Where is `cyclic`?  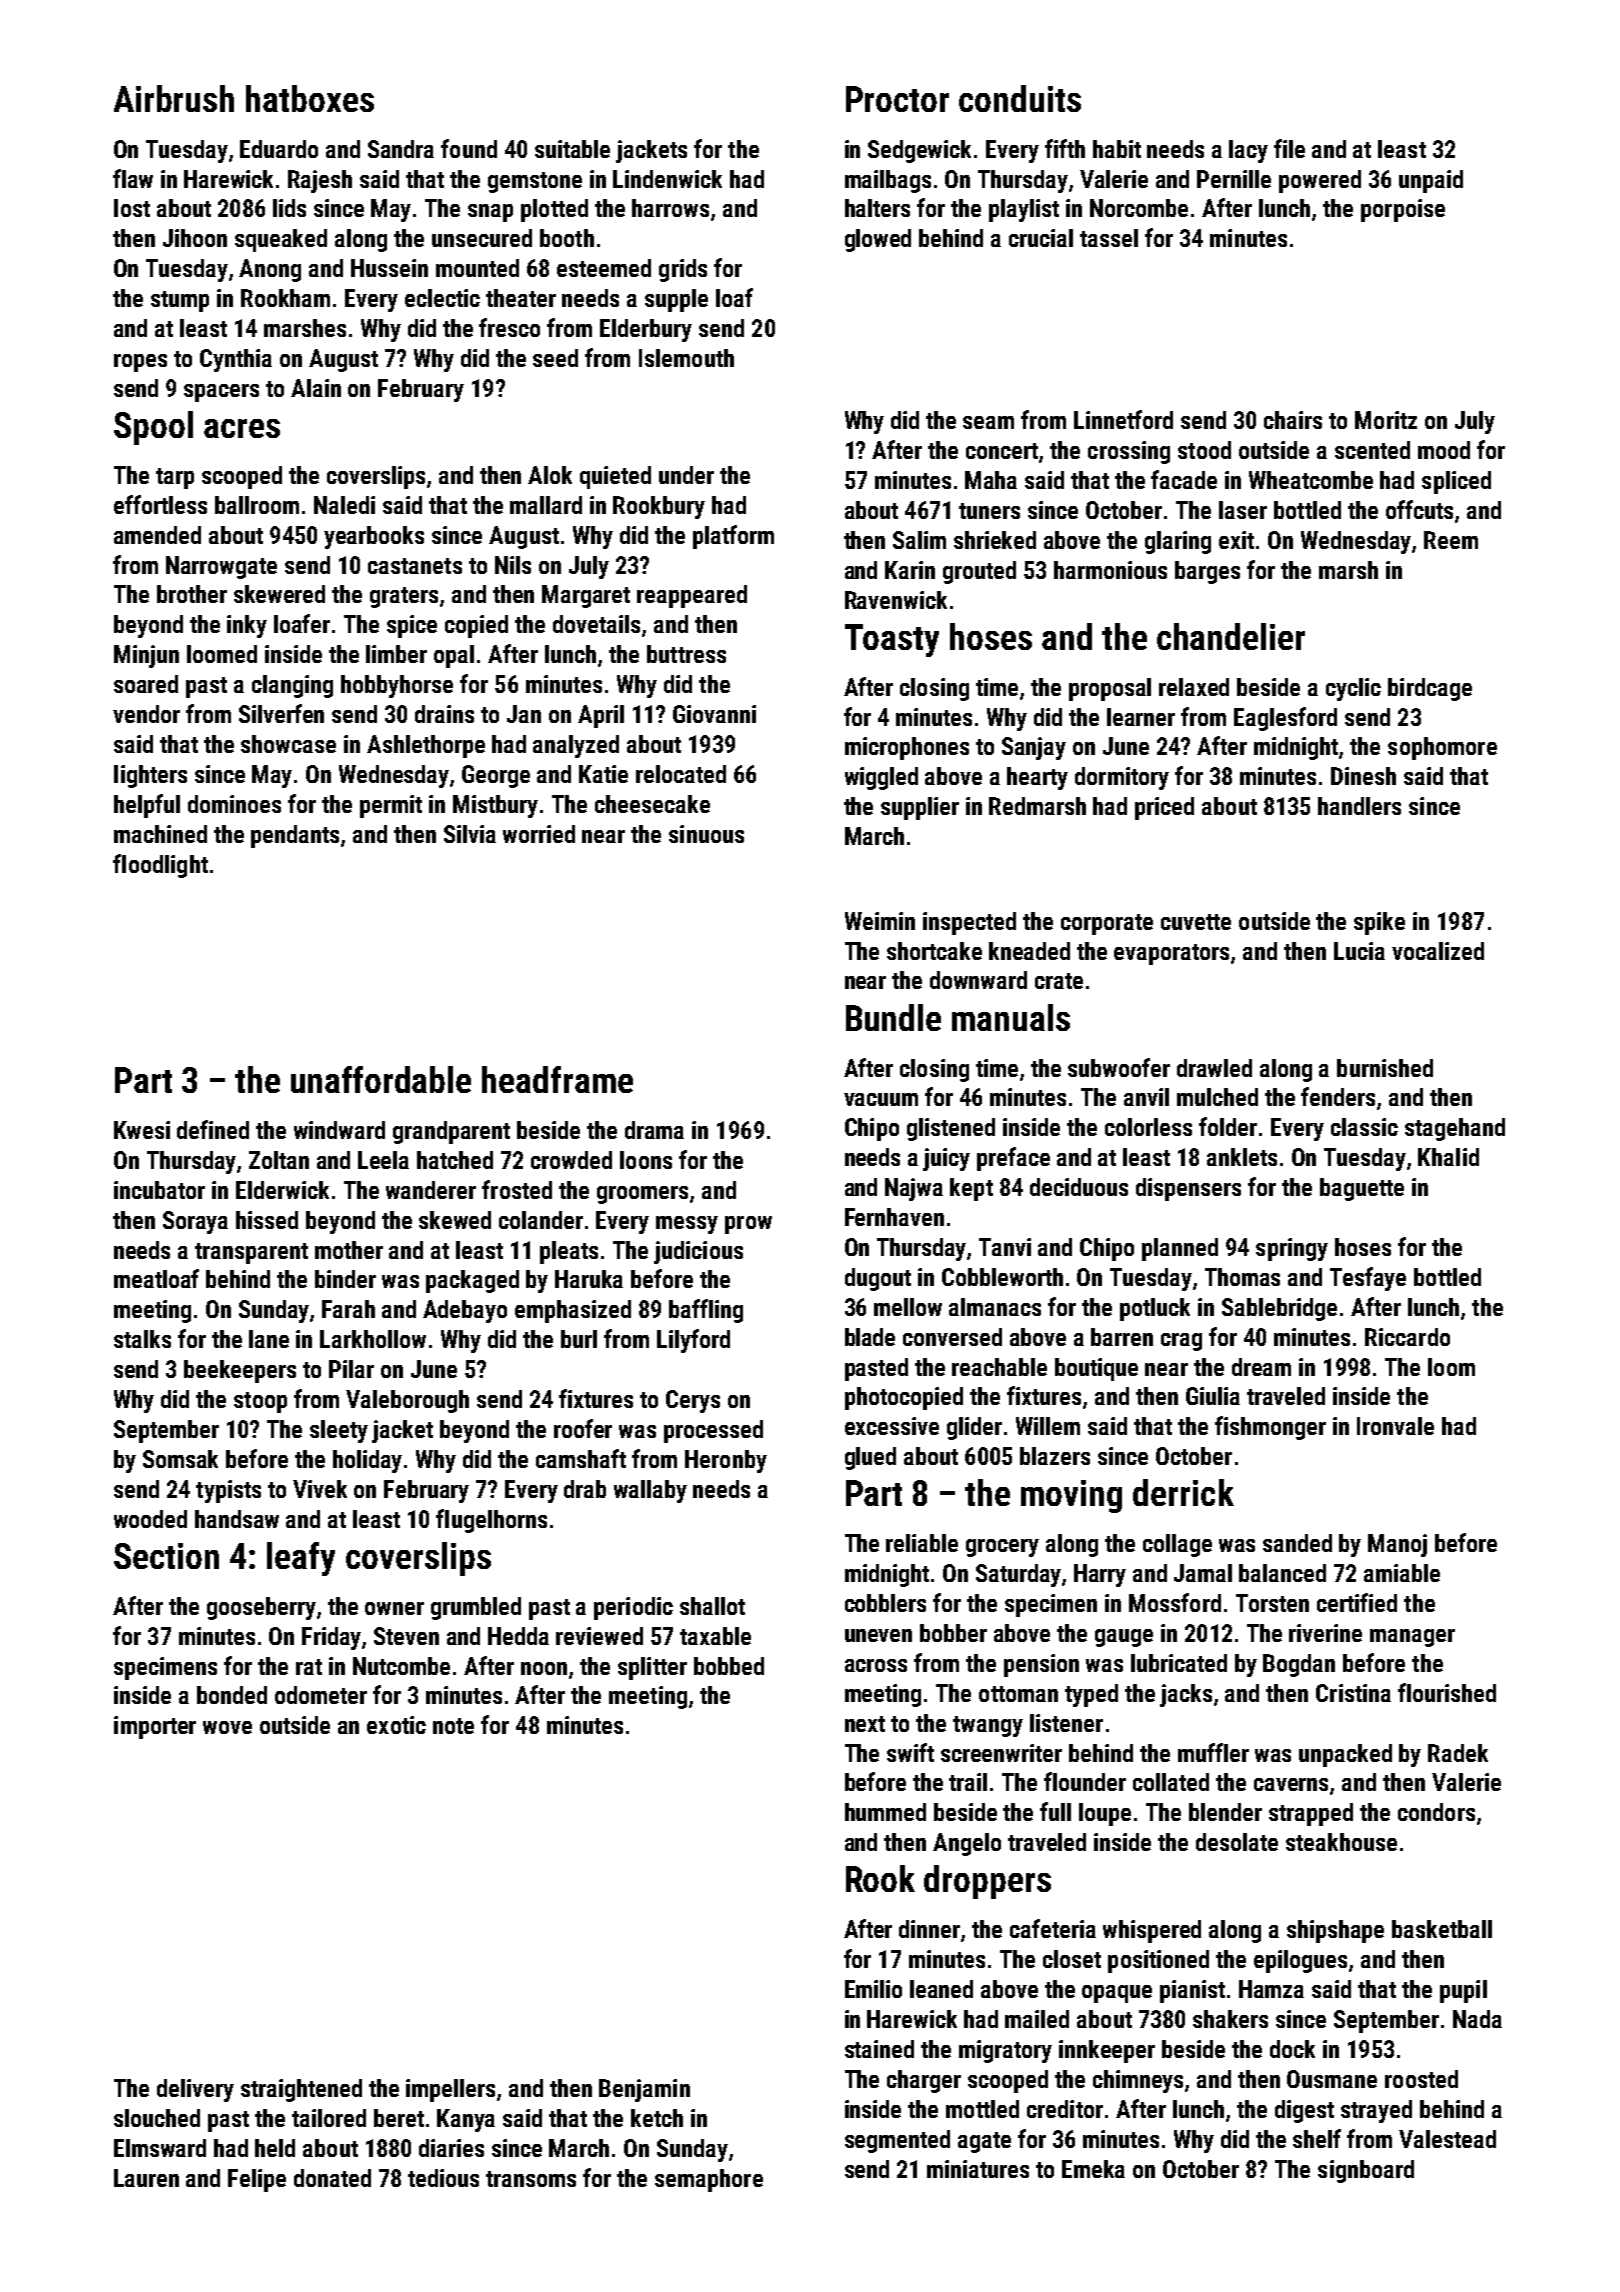 cyclic is located at coordinates (1353, 689).
